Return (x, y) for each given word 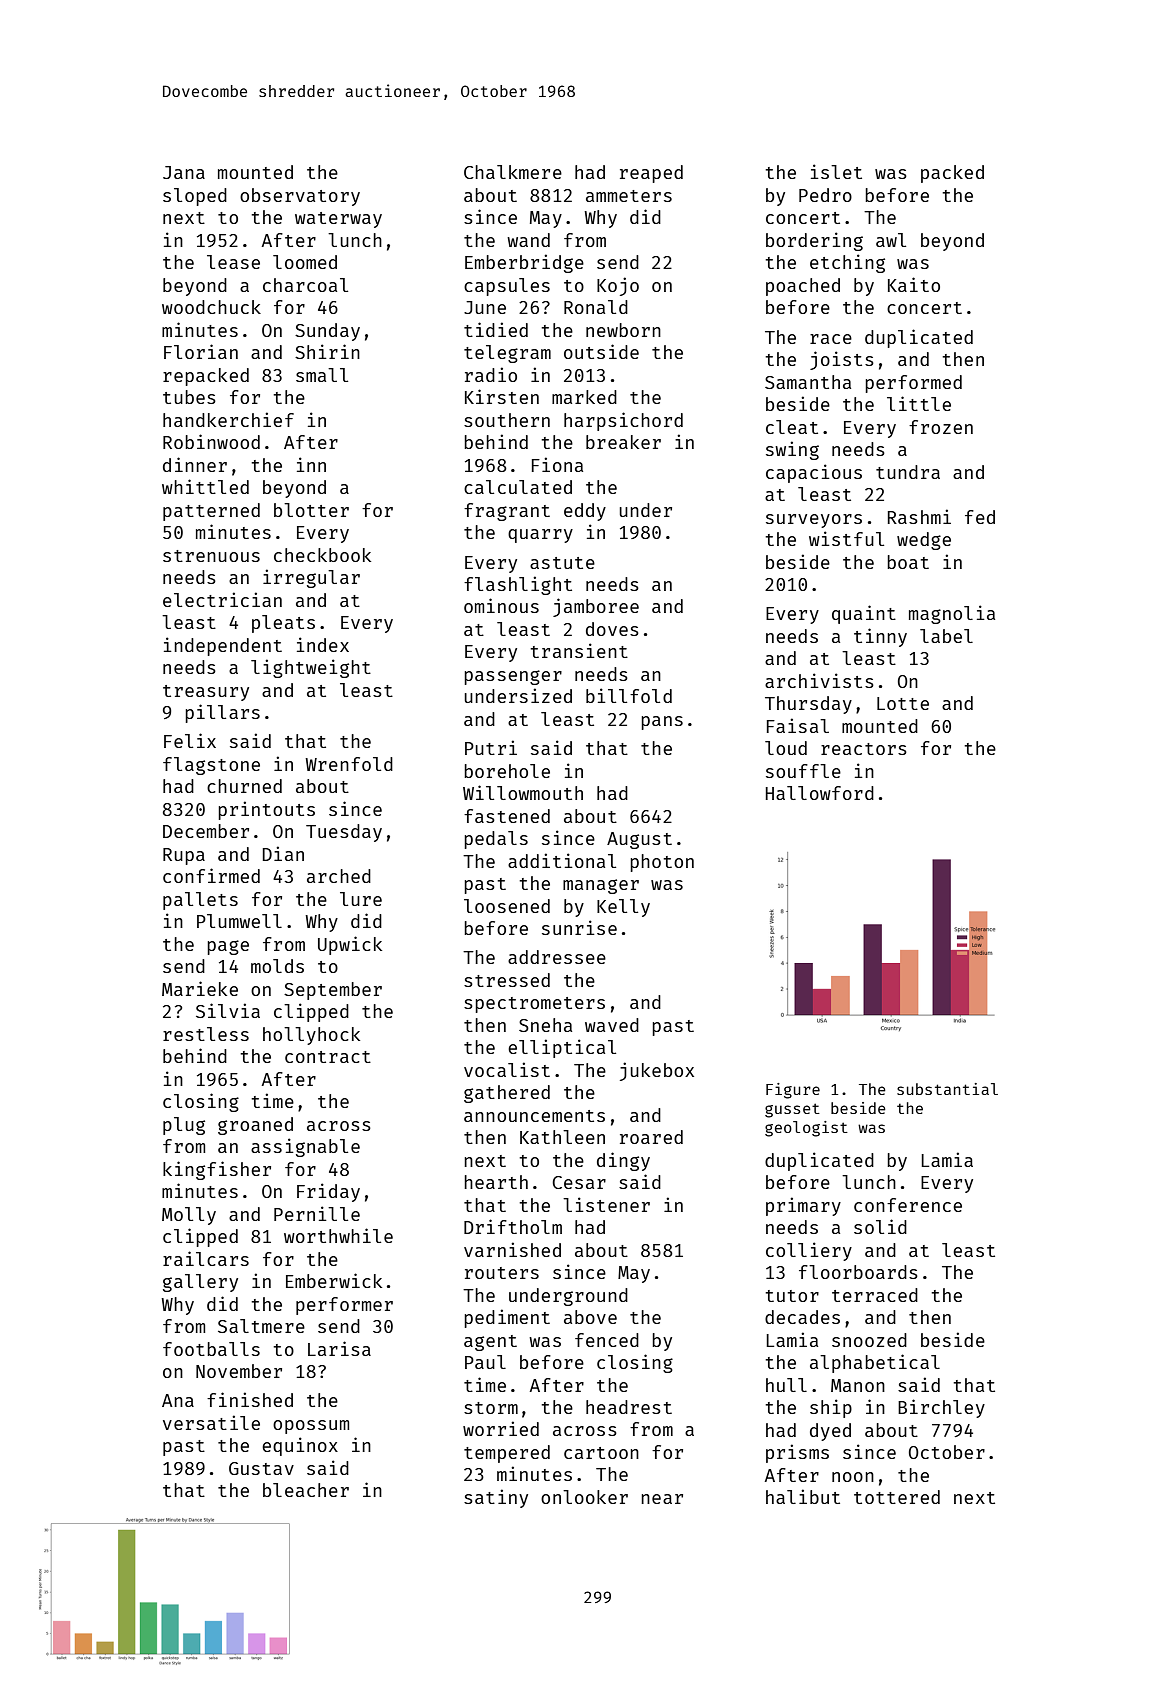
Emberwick (334, 1280)
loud (786, 748)
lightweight (311, 668)
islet (836, 171)
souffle (803, 771)
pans (662, 723)
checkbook (322, 555)
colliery (809, 1251)
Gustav (261, 1468)
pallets (200, 901)
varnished (512, 1249)
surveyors (814, 521)
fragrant (507, 512)
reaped (651, 174)
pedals (496, 840)
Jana (184, 172)
